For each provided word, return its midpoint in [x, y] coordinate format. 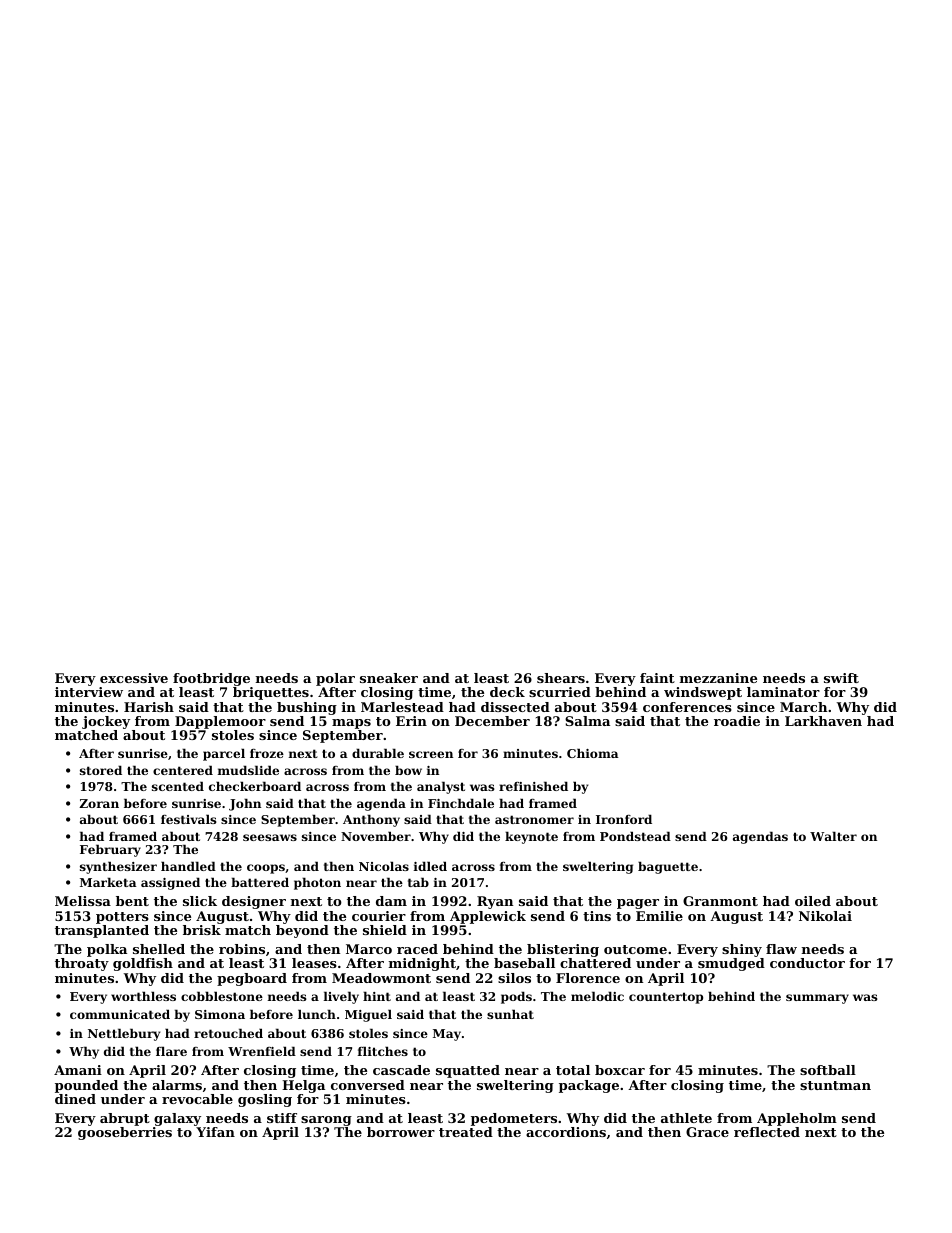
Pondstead [635, 836]
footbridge [211, 679]
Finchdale [461, 803]
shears [561, 678]
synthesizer [118, 867]
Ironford [624, 819]
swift [841, 678]
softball [828, 1070]
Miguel [368, 1015]
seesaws [270, 837]
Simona [220, 1014]
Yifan [215, 1132]
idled [430, 866]
